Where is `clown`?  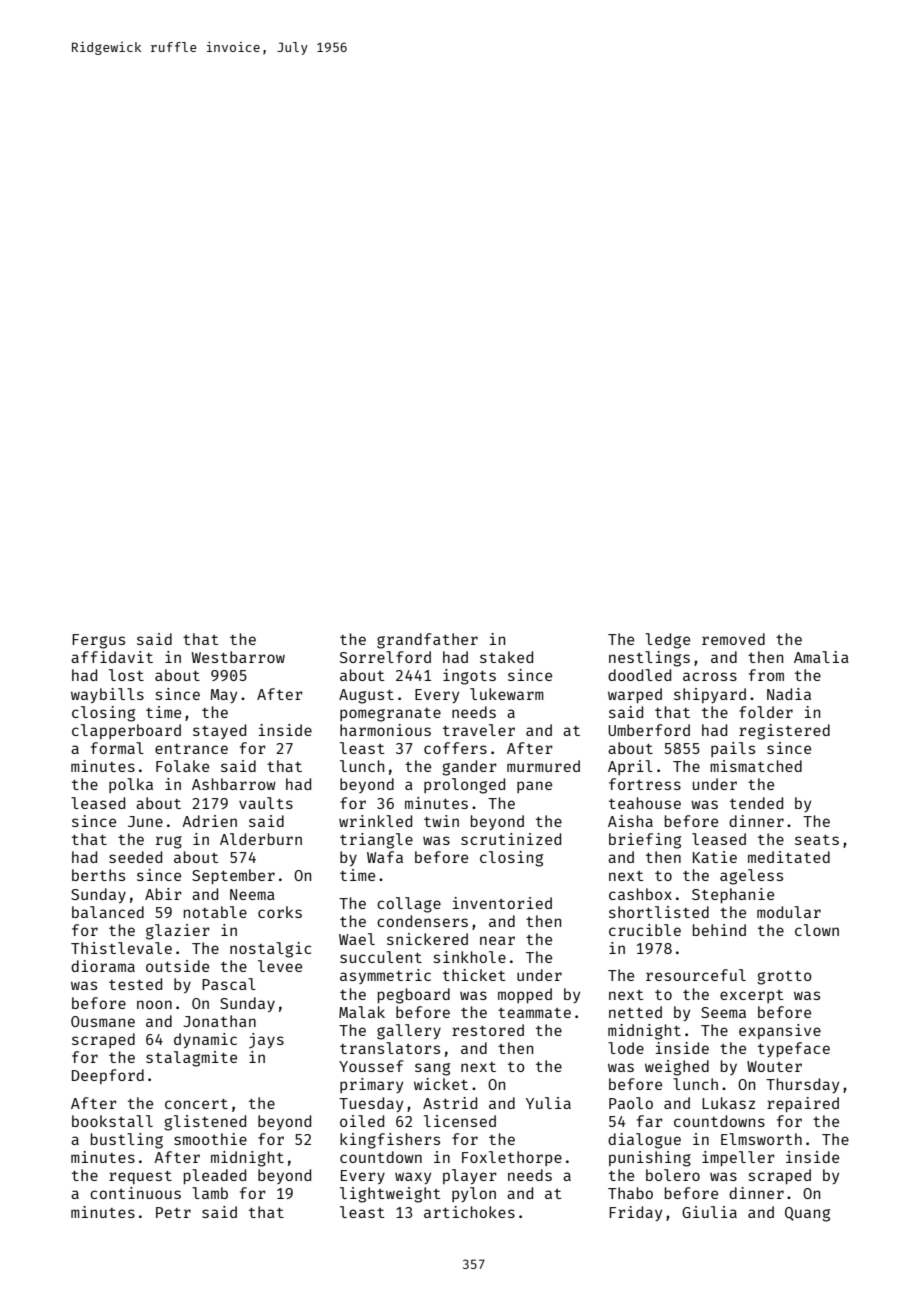
clown is located at coordinates (817, 930).
